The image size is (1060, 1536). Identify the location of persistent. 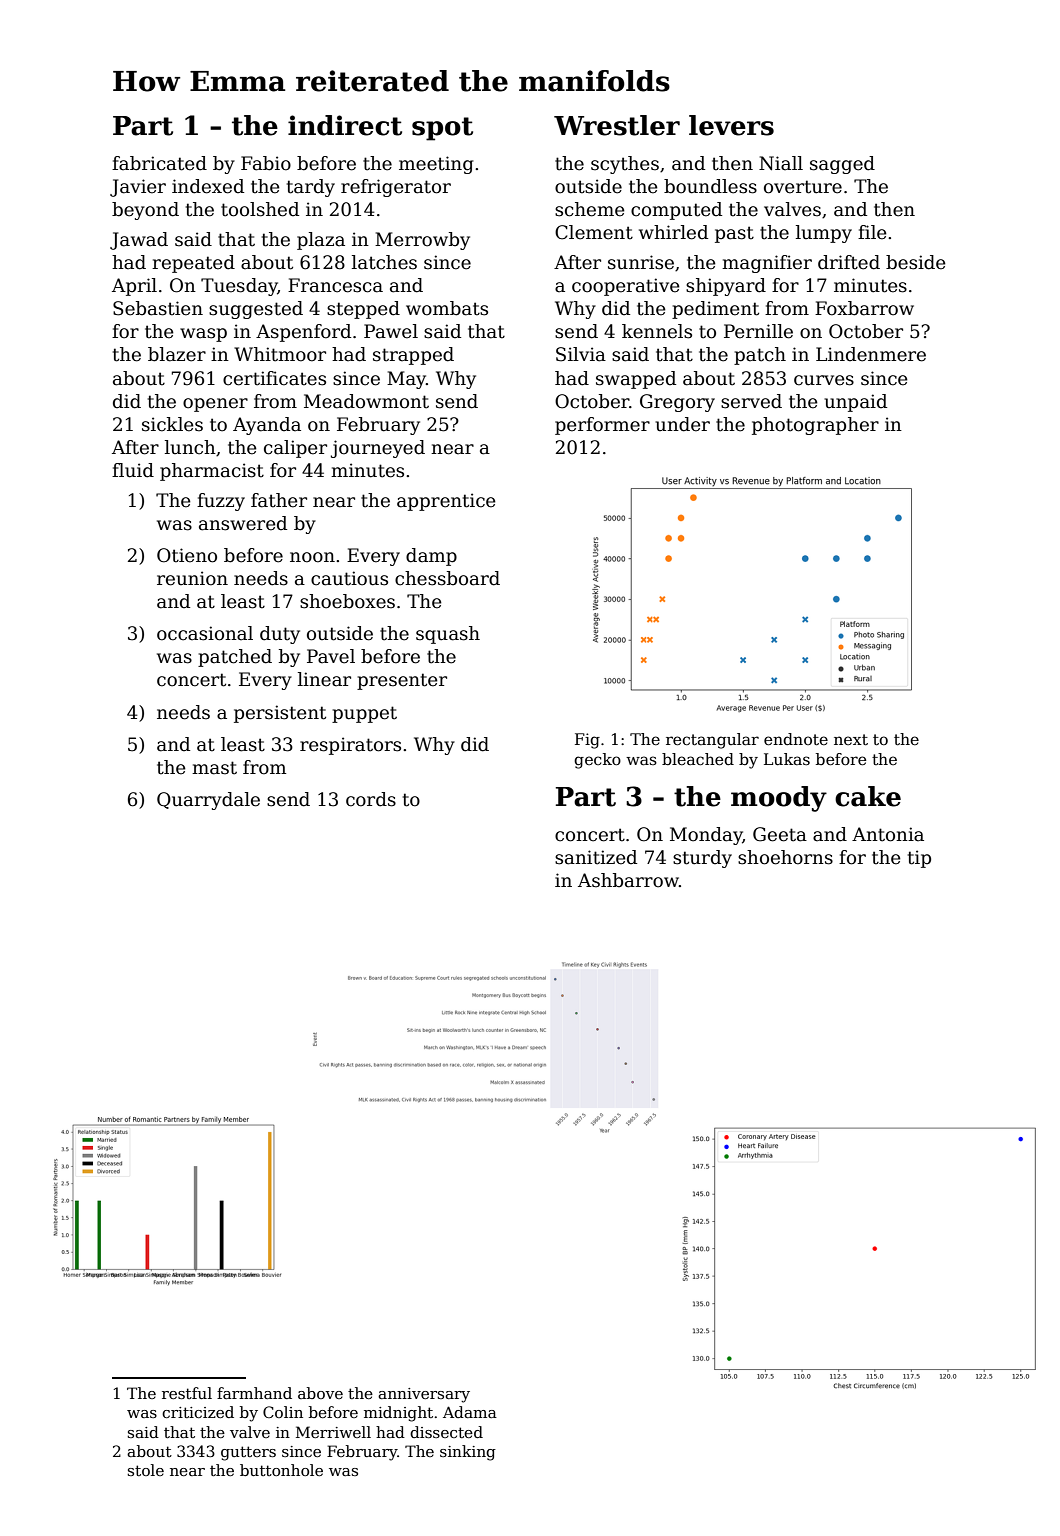
(280, 714).
